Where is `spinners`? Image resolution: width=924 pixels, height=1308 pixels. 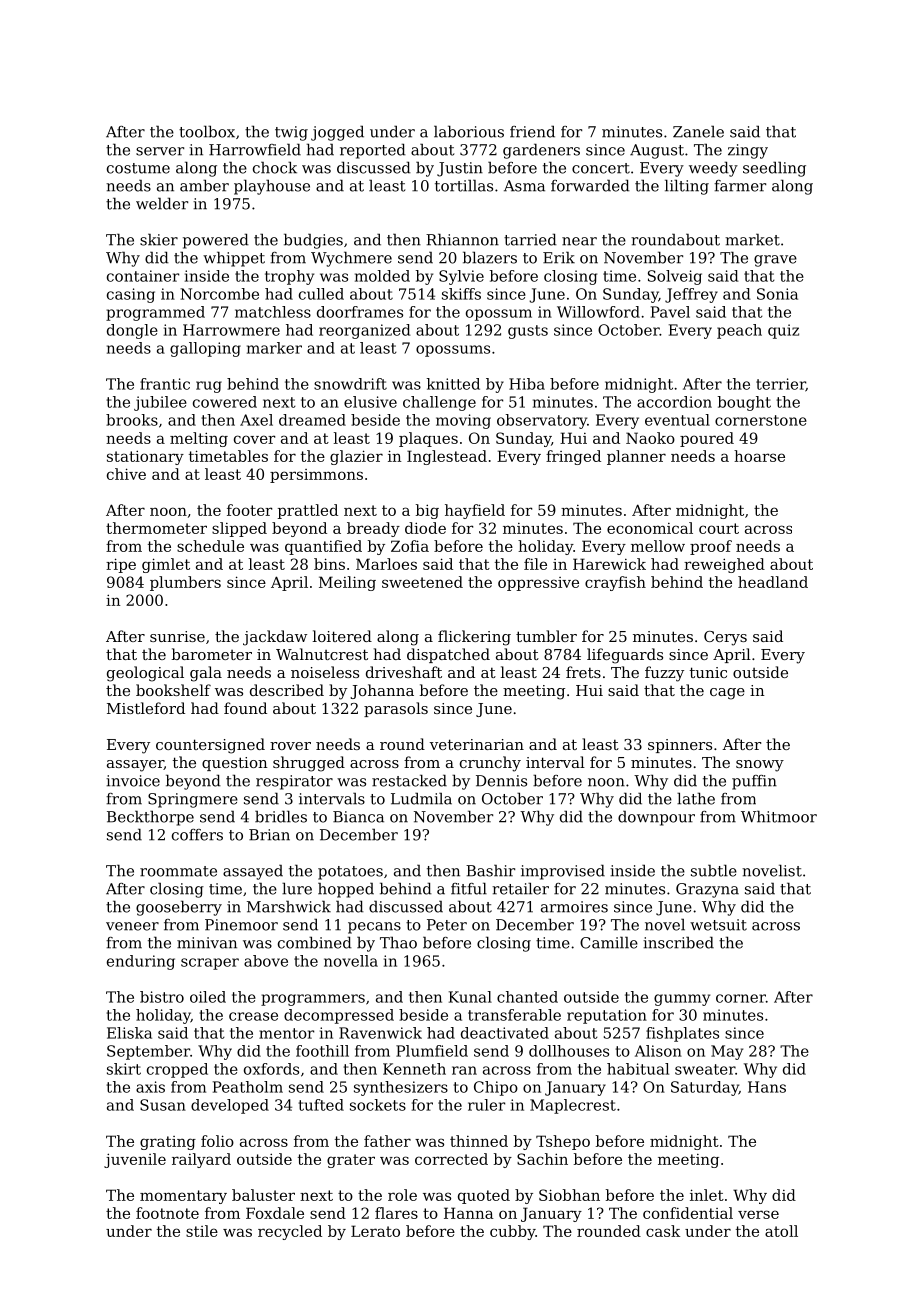 spinners is located at coordinates (680, 746).
